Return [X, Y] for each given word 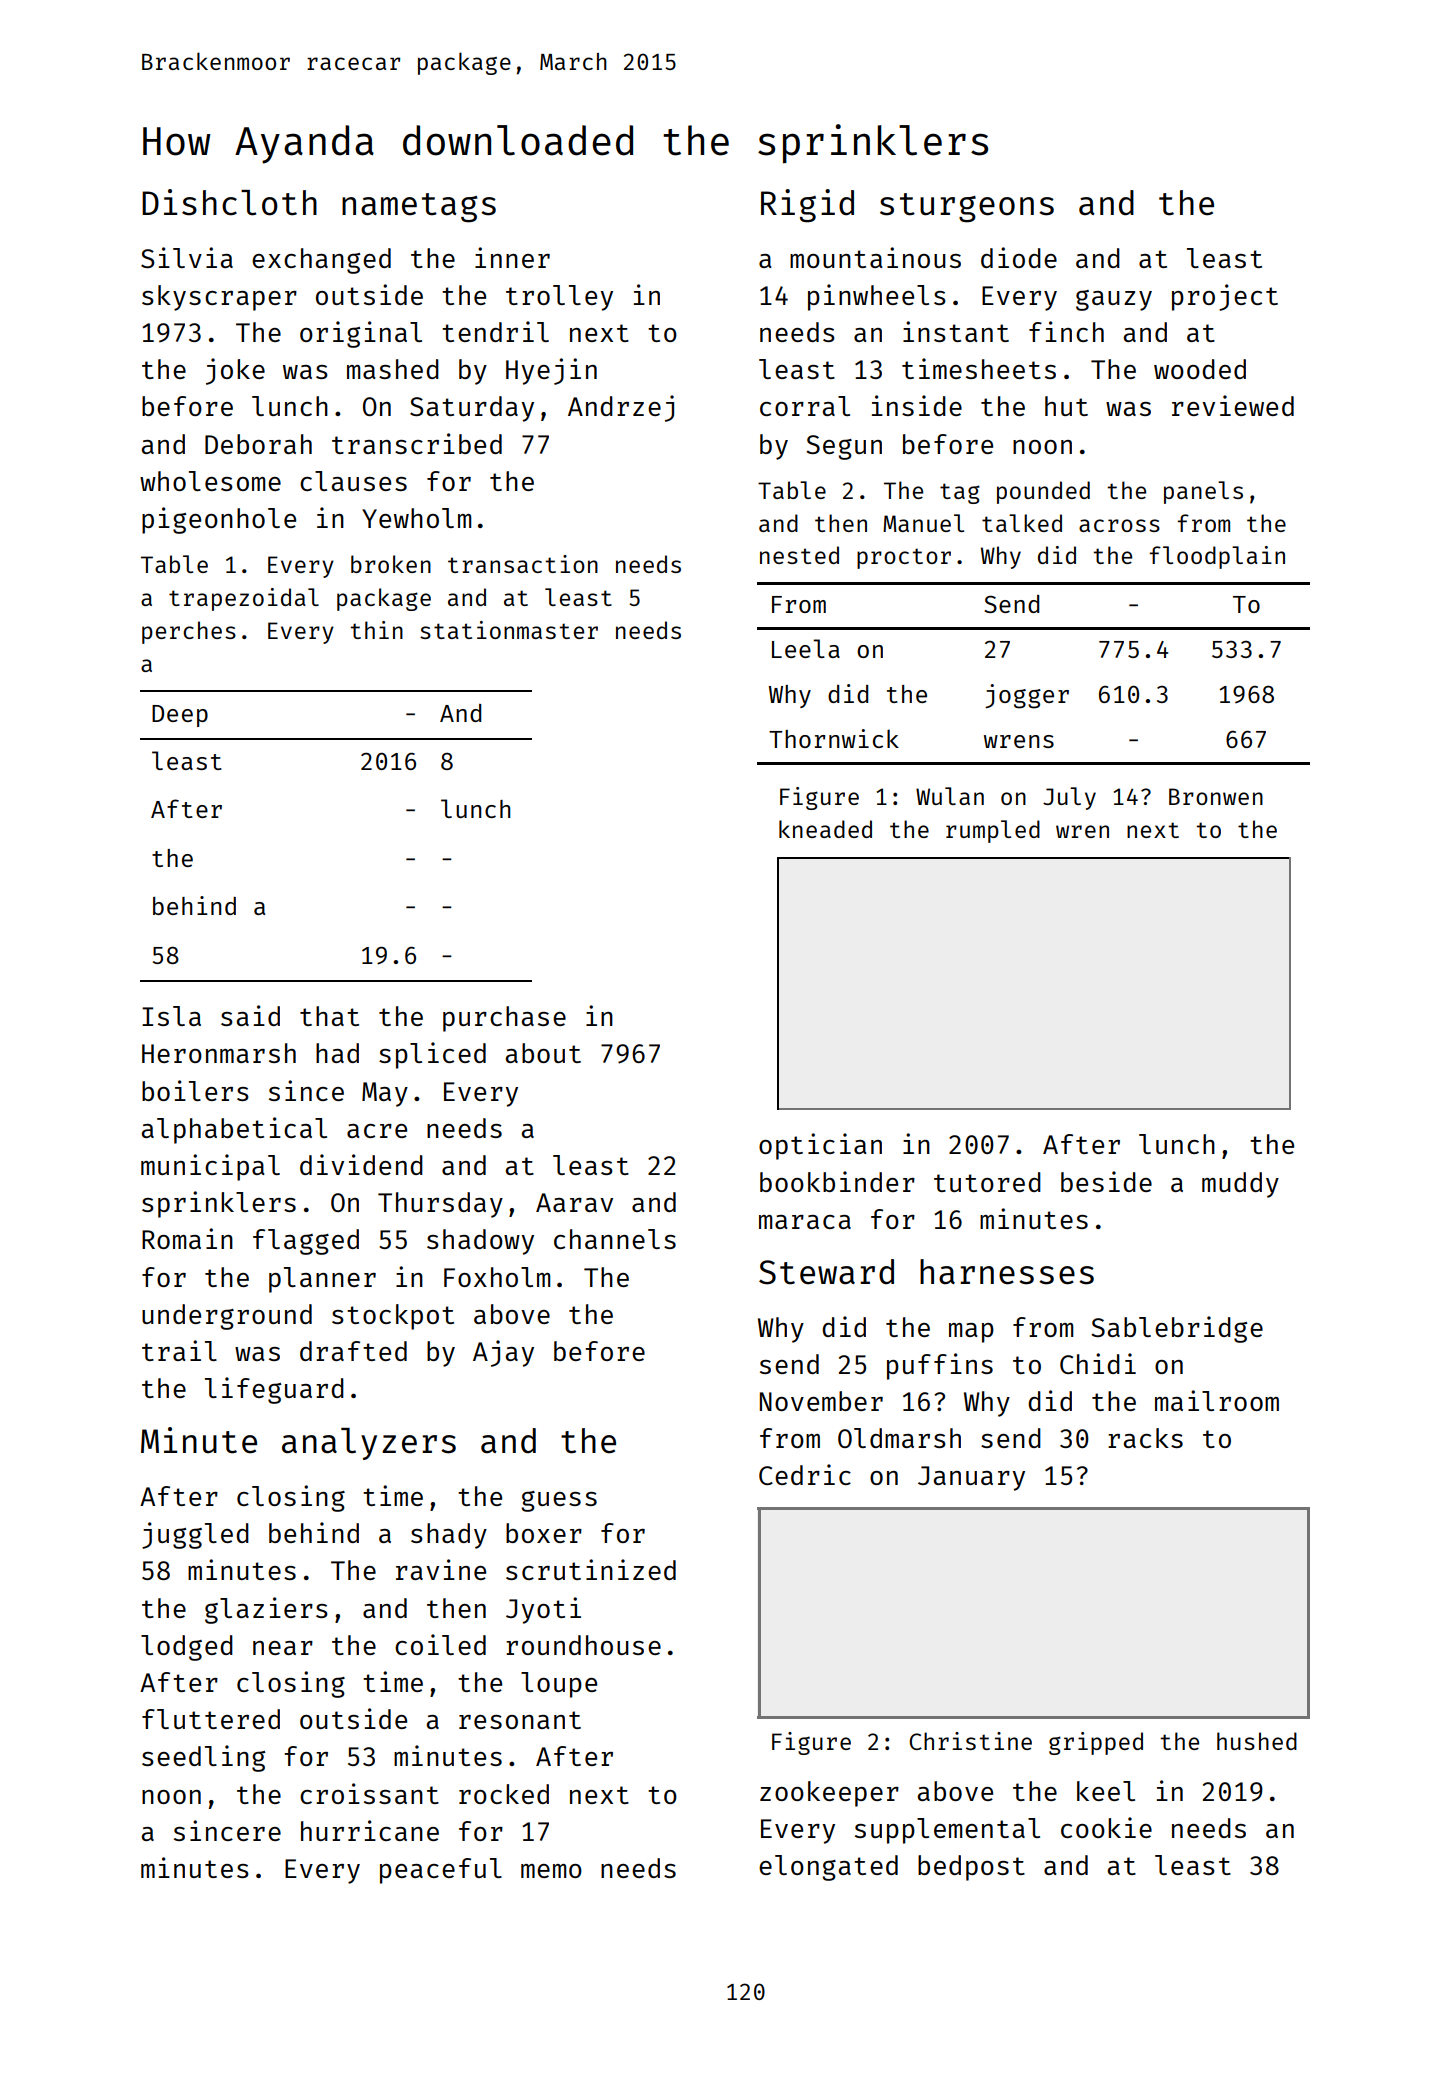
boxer [544, 1533]
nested [799, 555]
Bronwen [1216, 796]
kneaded [825, 829]
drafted [353, 1351]
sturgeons [967, 208]
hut [1066, 406]
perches [189, 632]
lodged [187, 1648]
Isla [171, 1016]
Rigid [807, 206]
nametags [419, 208]
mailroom [1217, 1400]
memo [551, 1871]
